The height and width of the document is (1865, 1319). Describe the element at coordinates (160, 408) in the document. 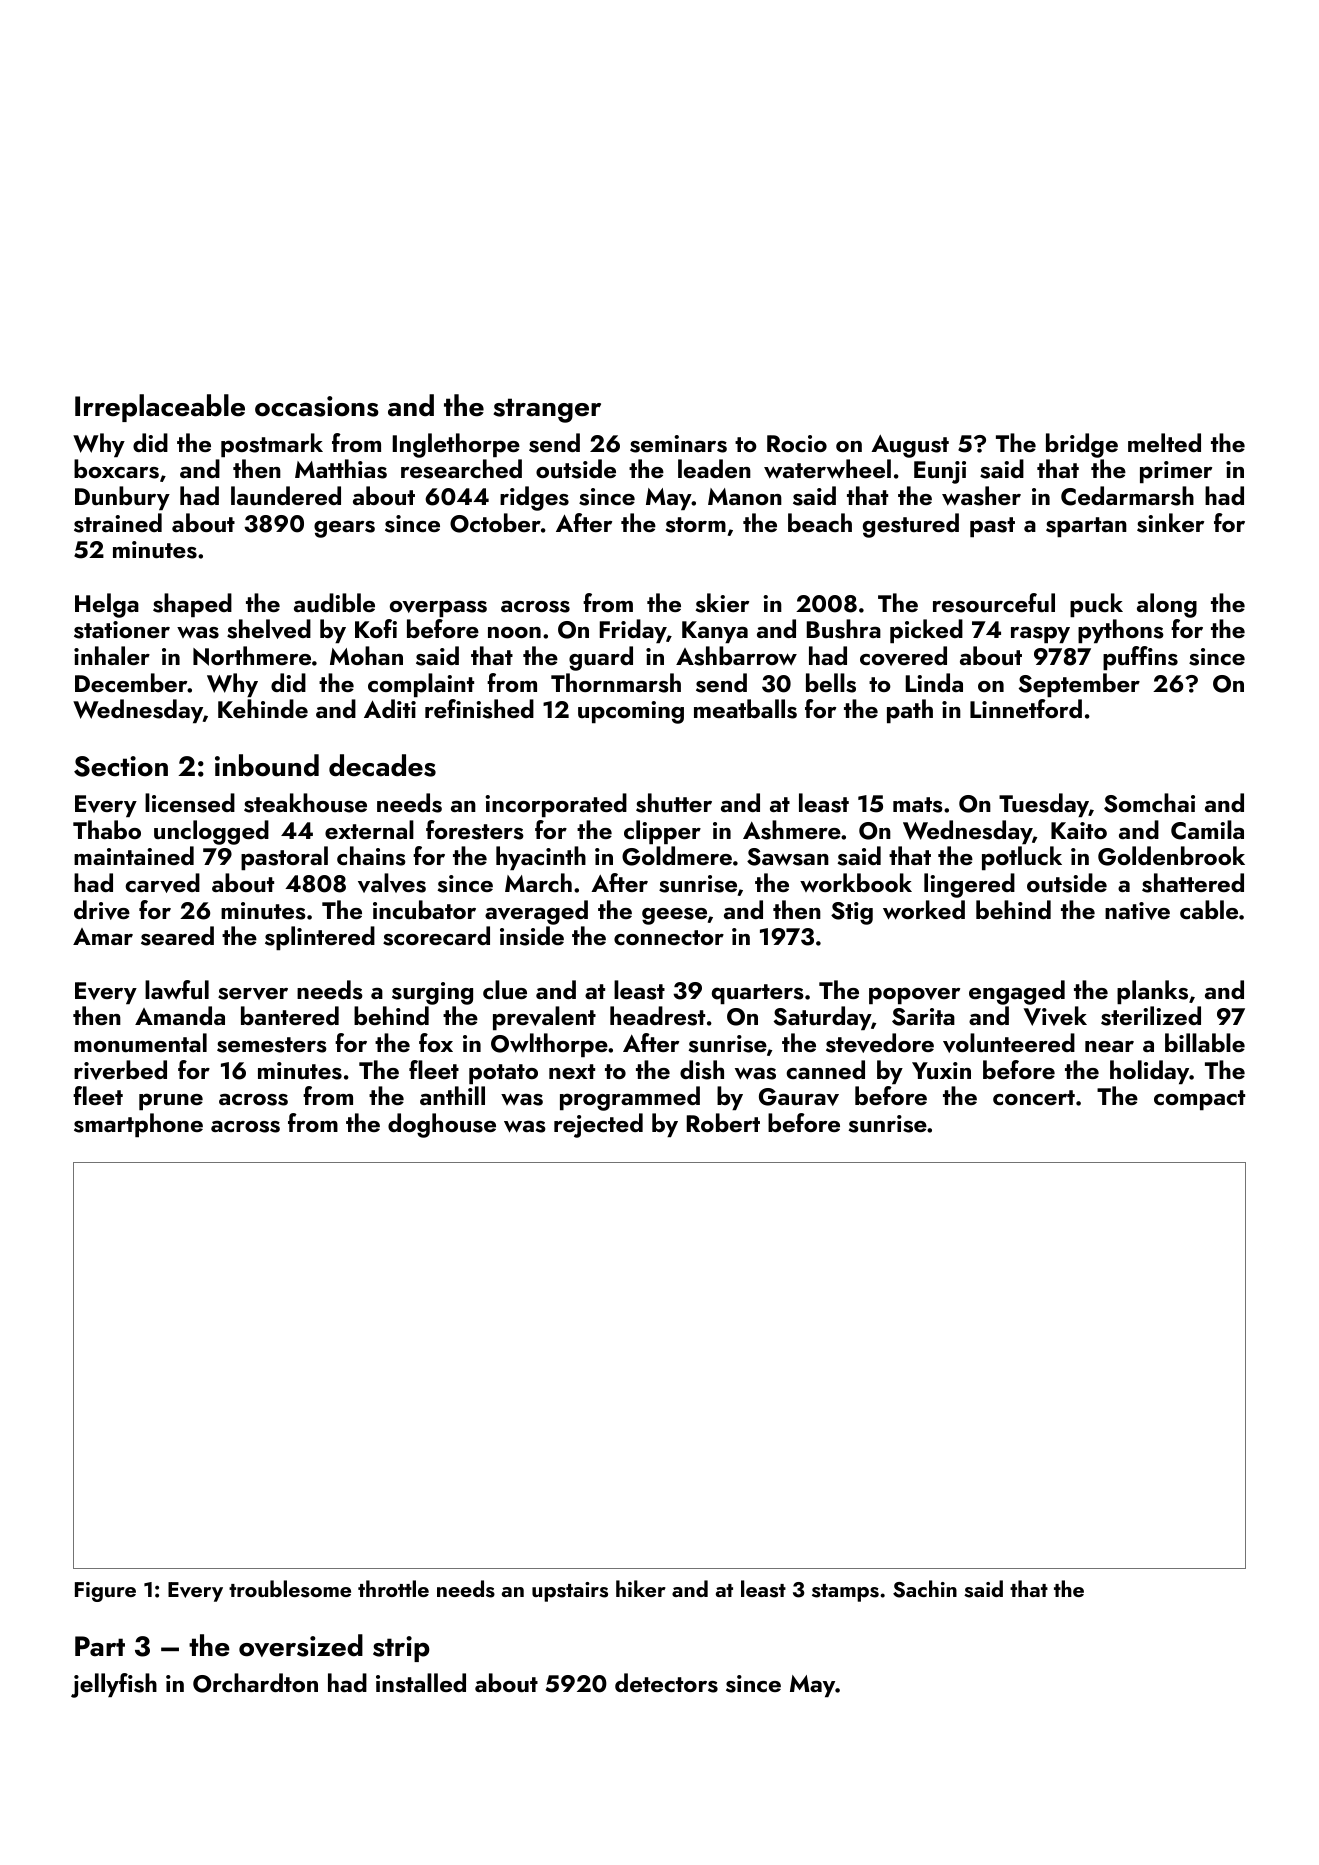

I see `Irreplaceable` at that location.
